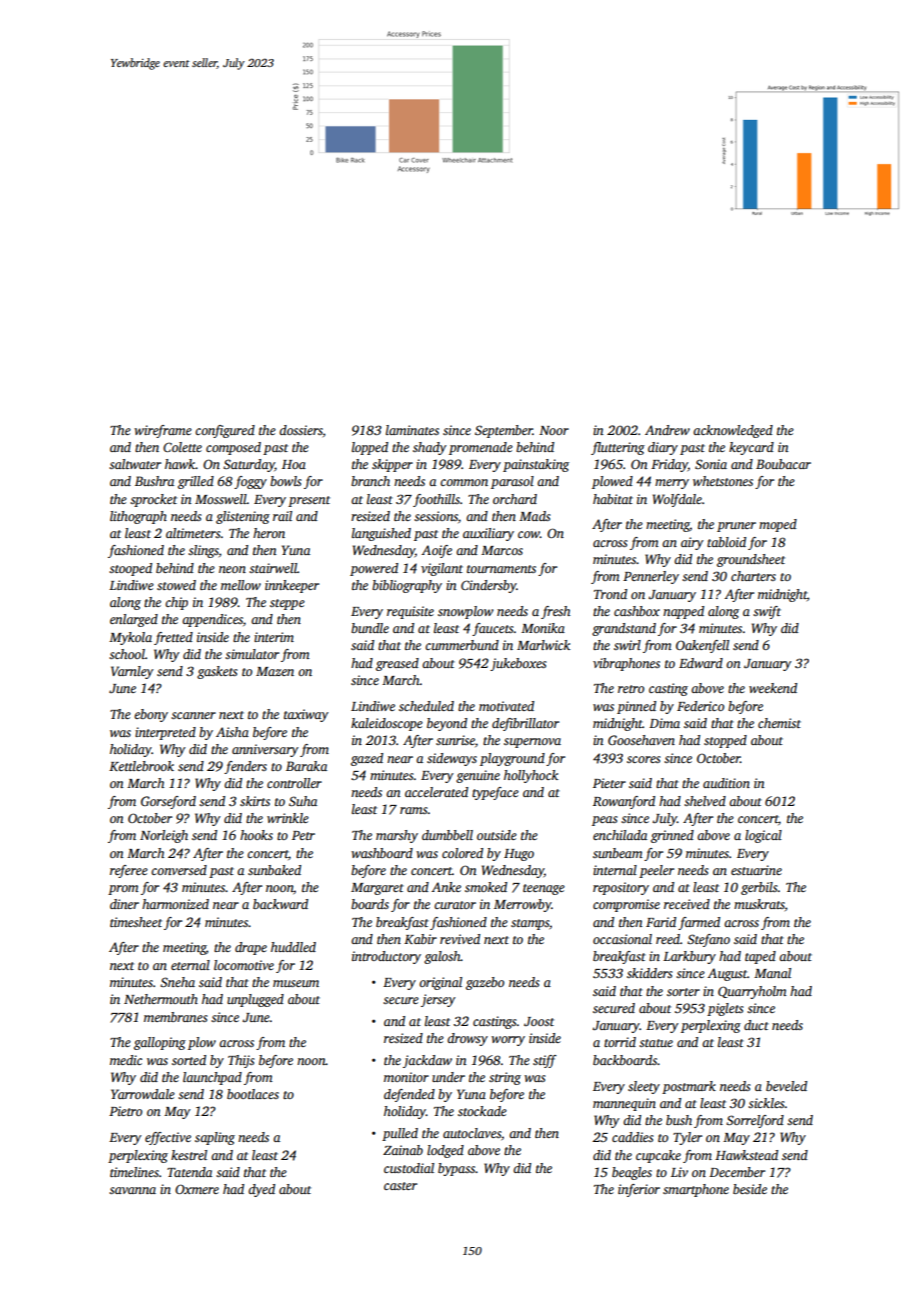 The width and height of the image is (924, 1308). What do you see at coordinates (554, 430) in the image?
I see `Noor` at bounding box center [554, 430].
